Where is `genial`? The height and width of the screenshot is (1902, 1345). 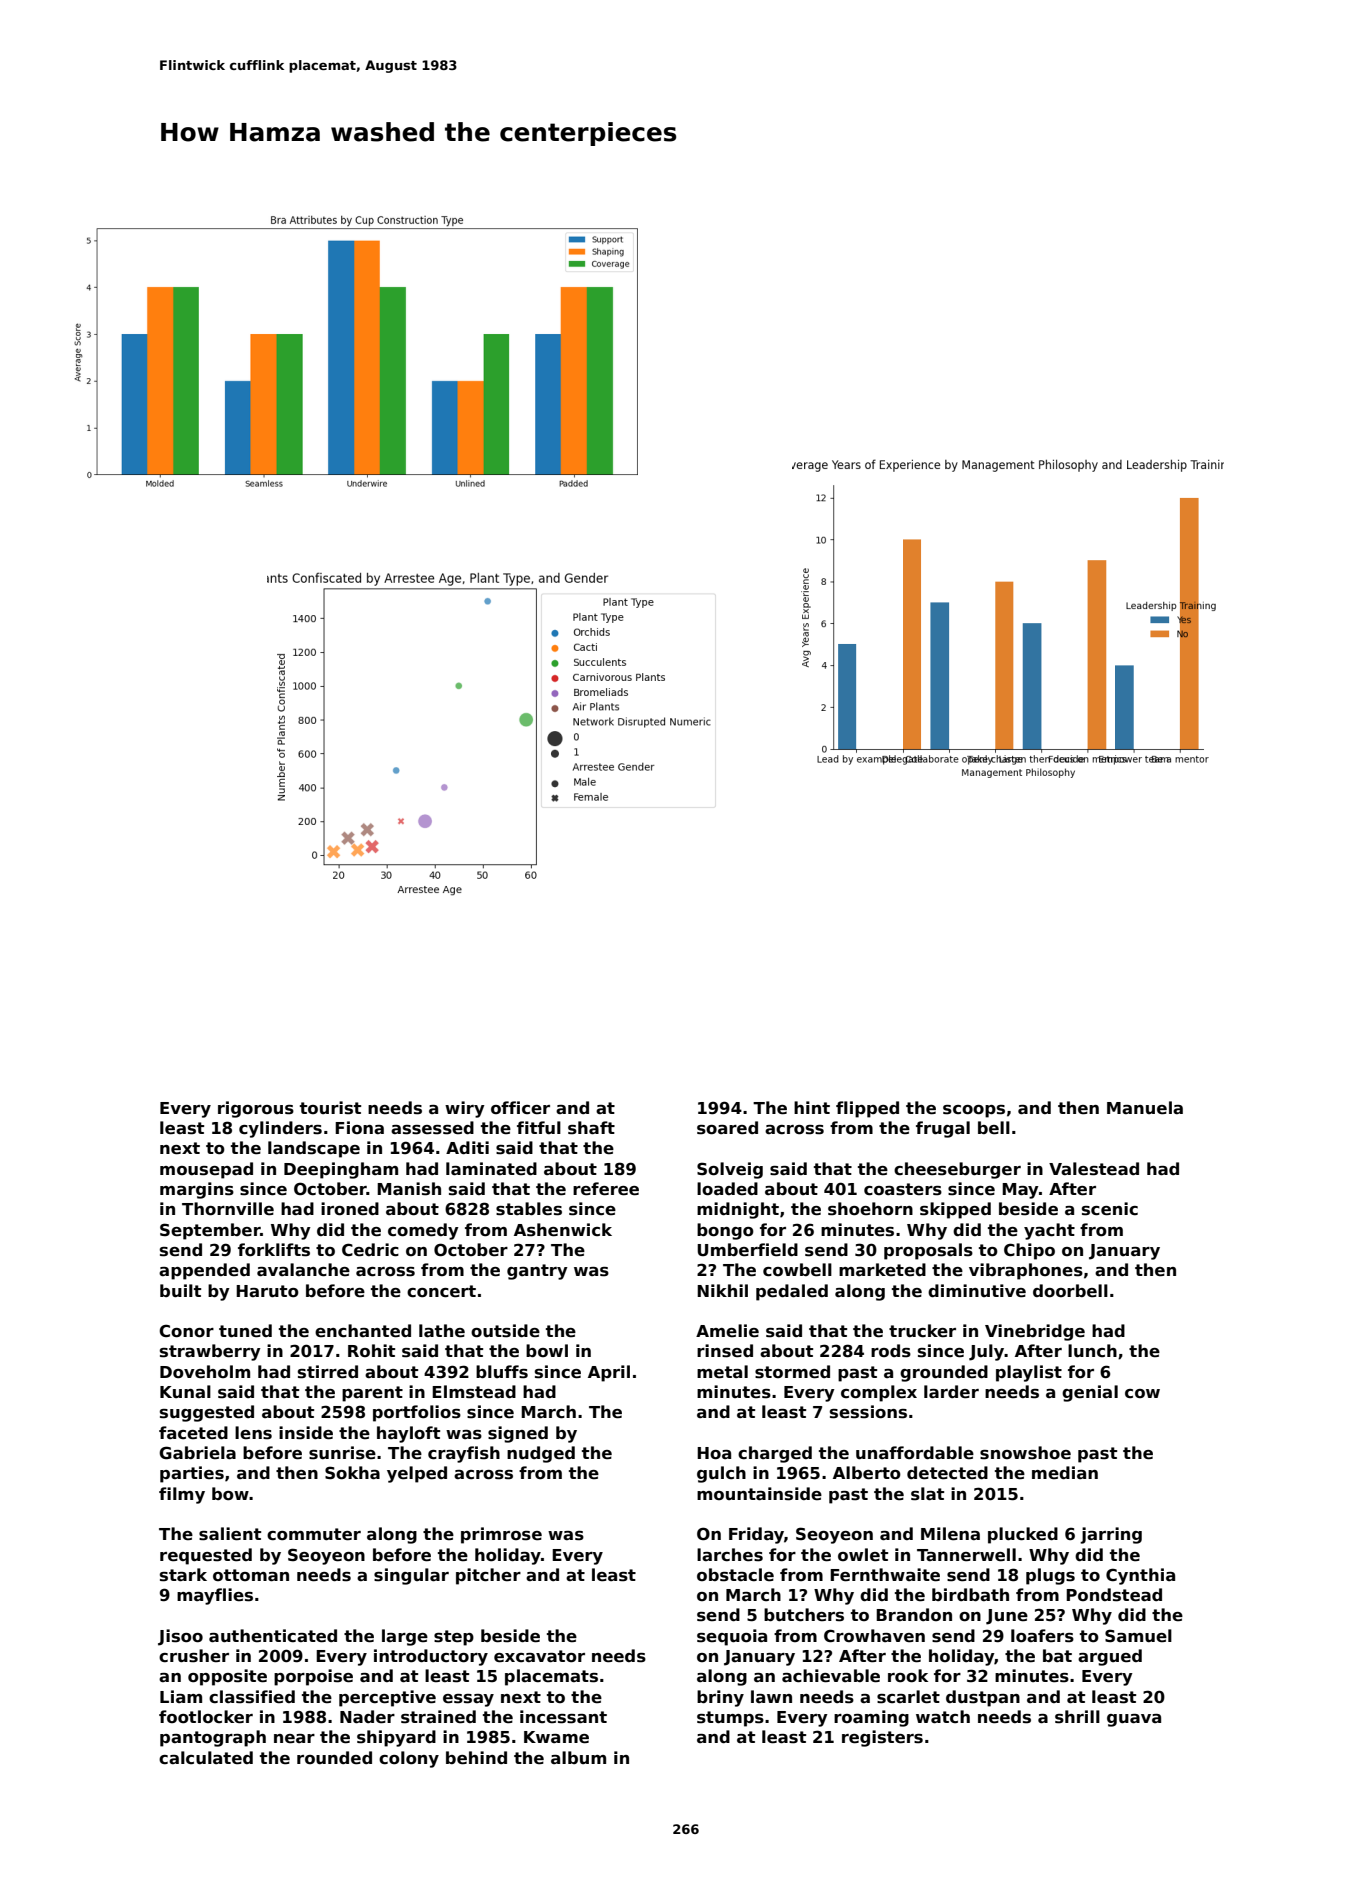
genial is located at coordinates (1090, 1393).
